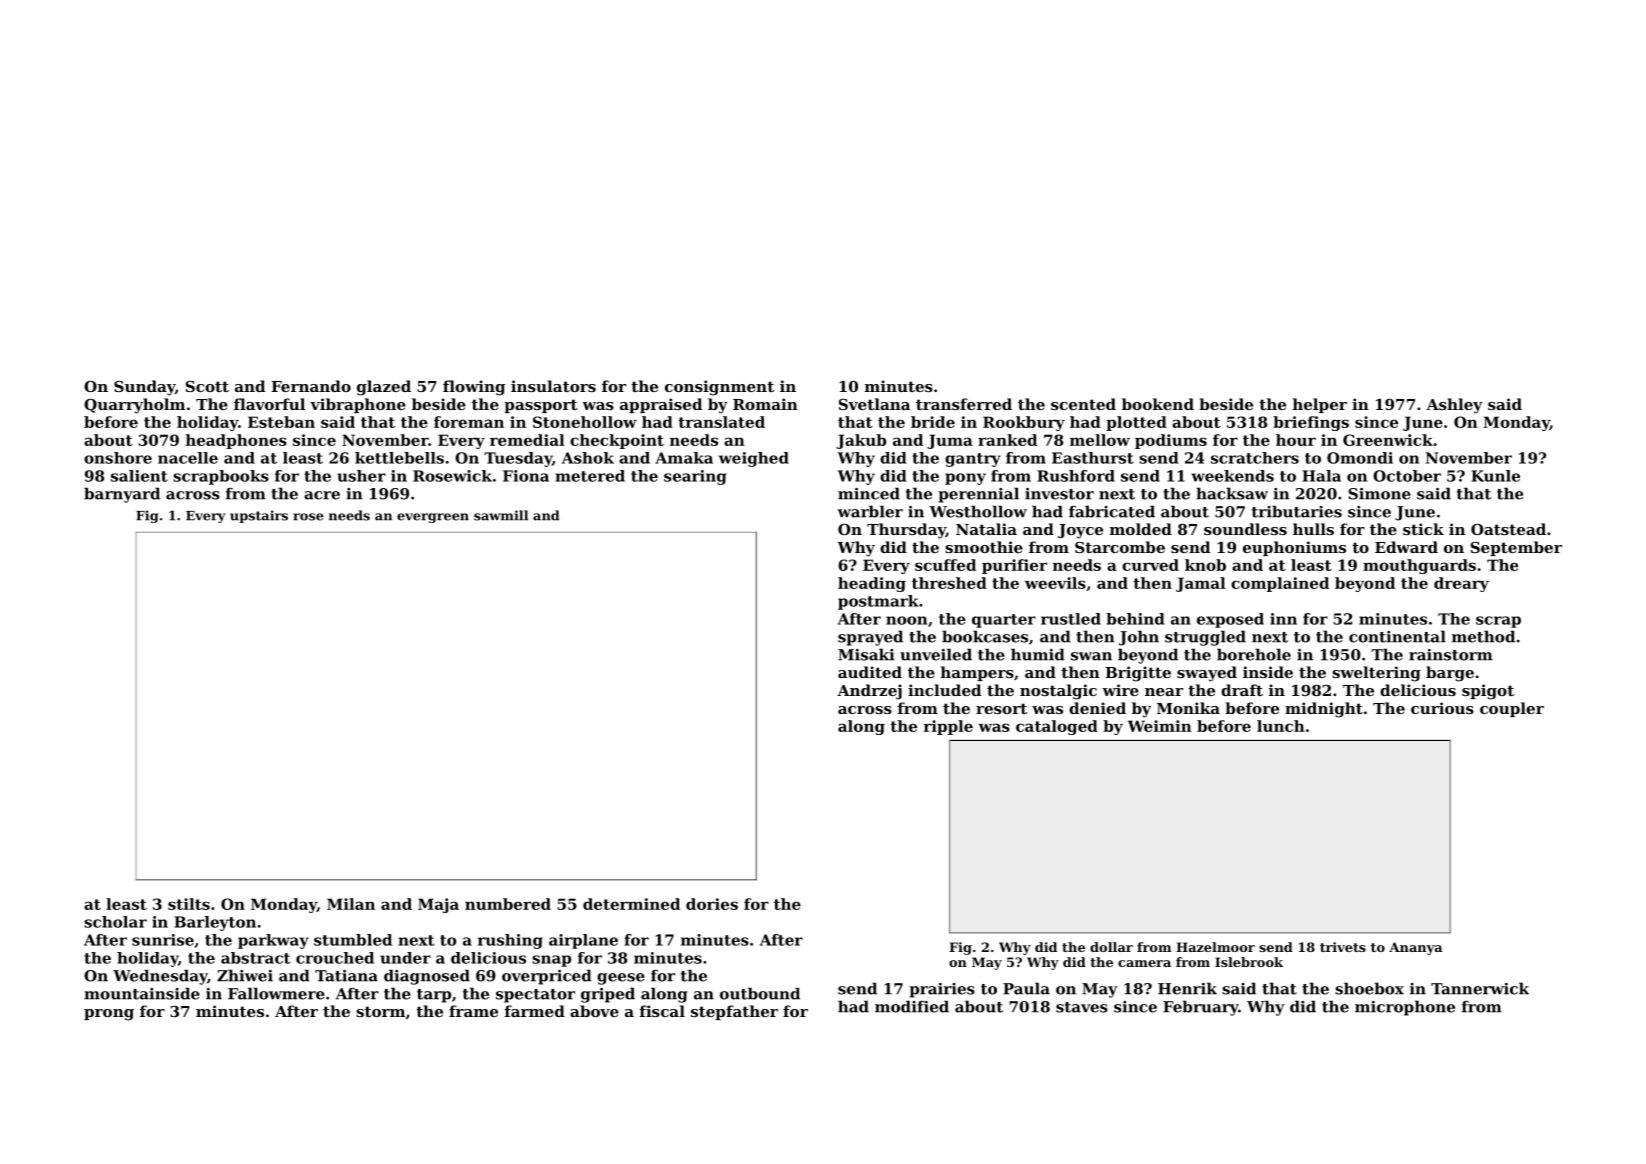 The image size is (1646, 1164). I want to click on ranked, so click(1007, 440).
